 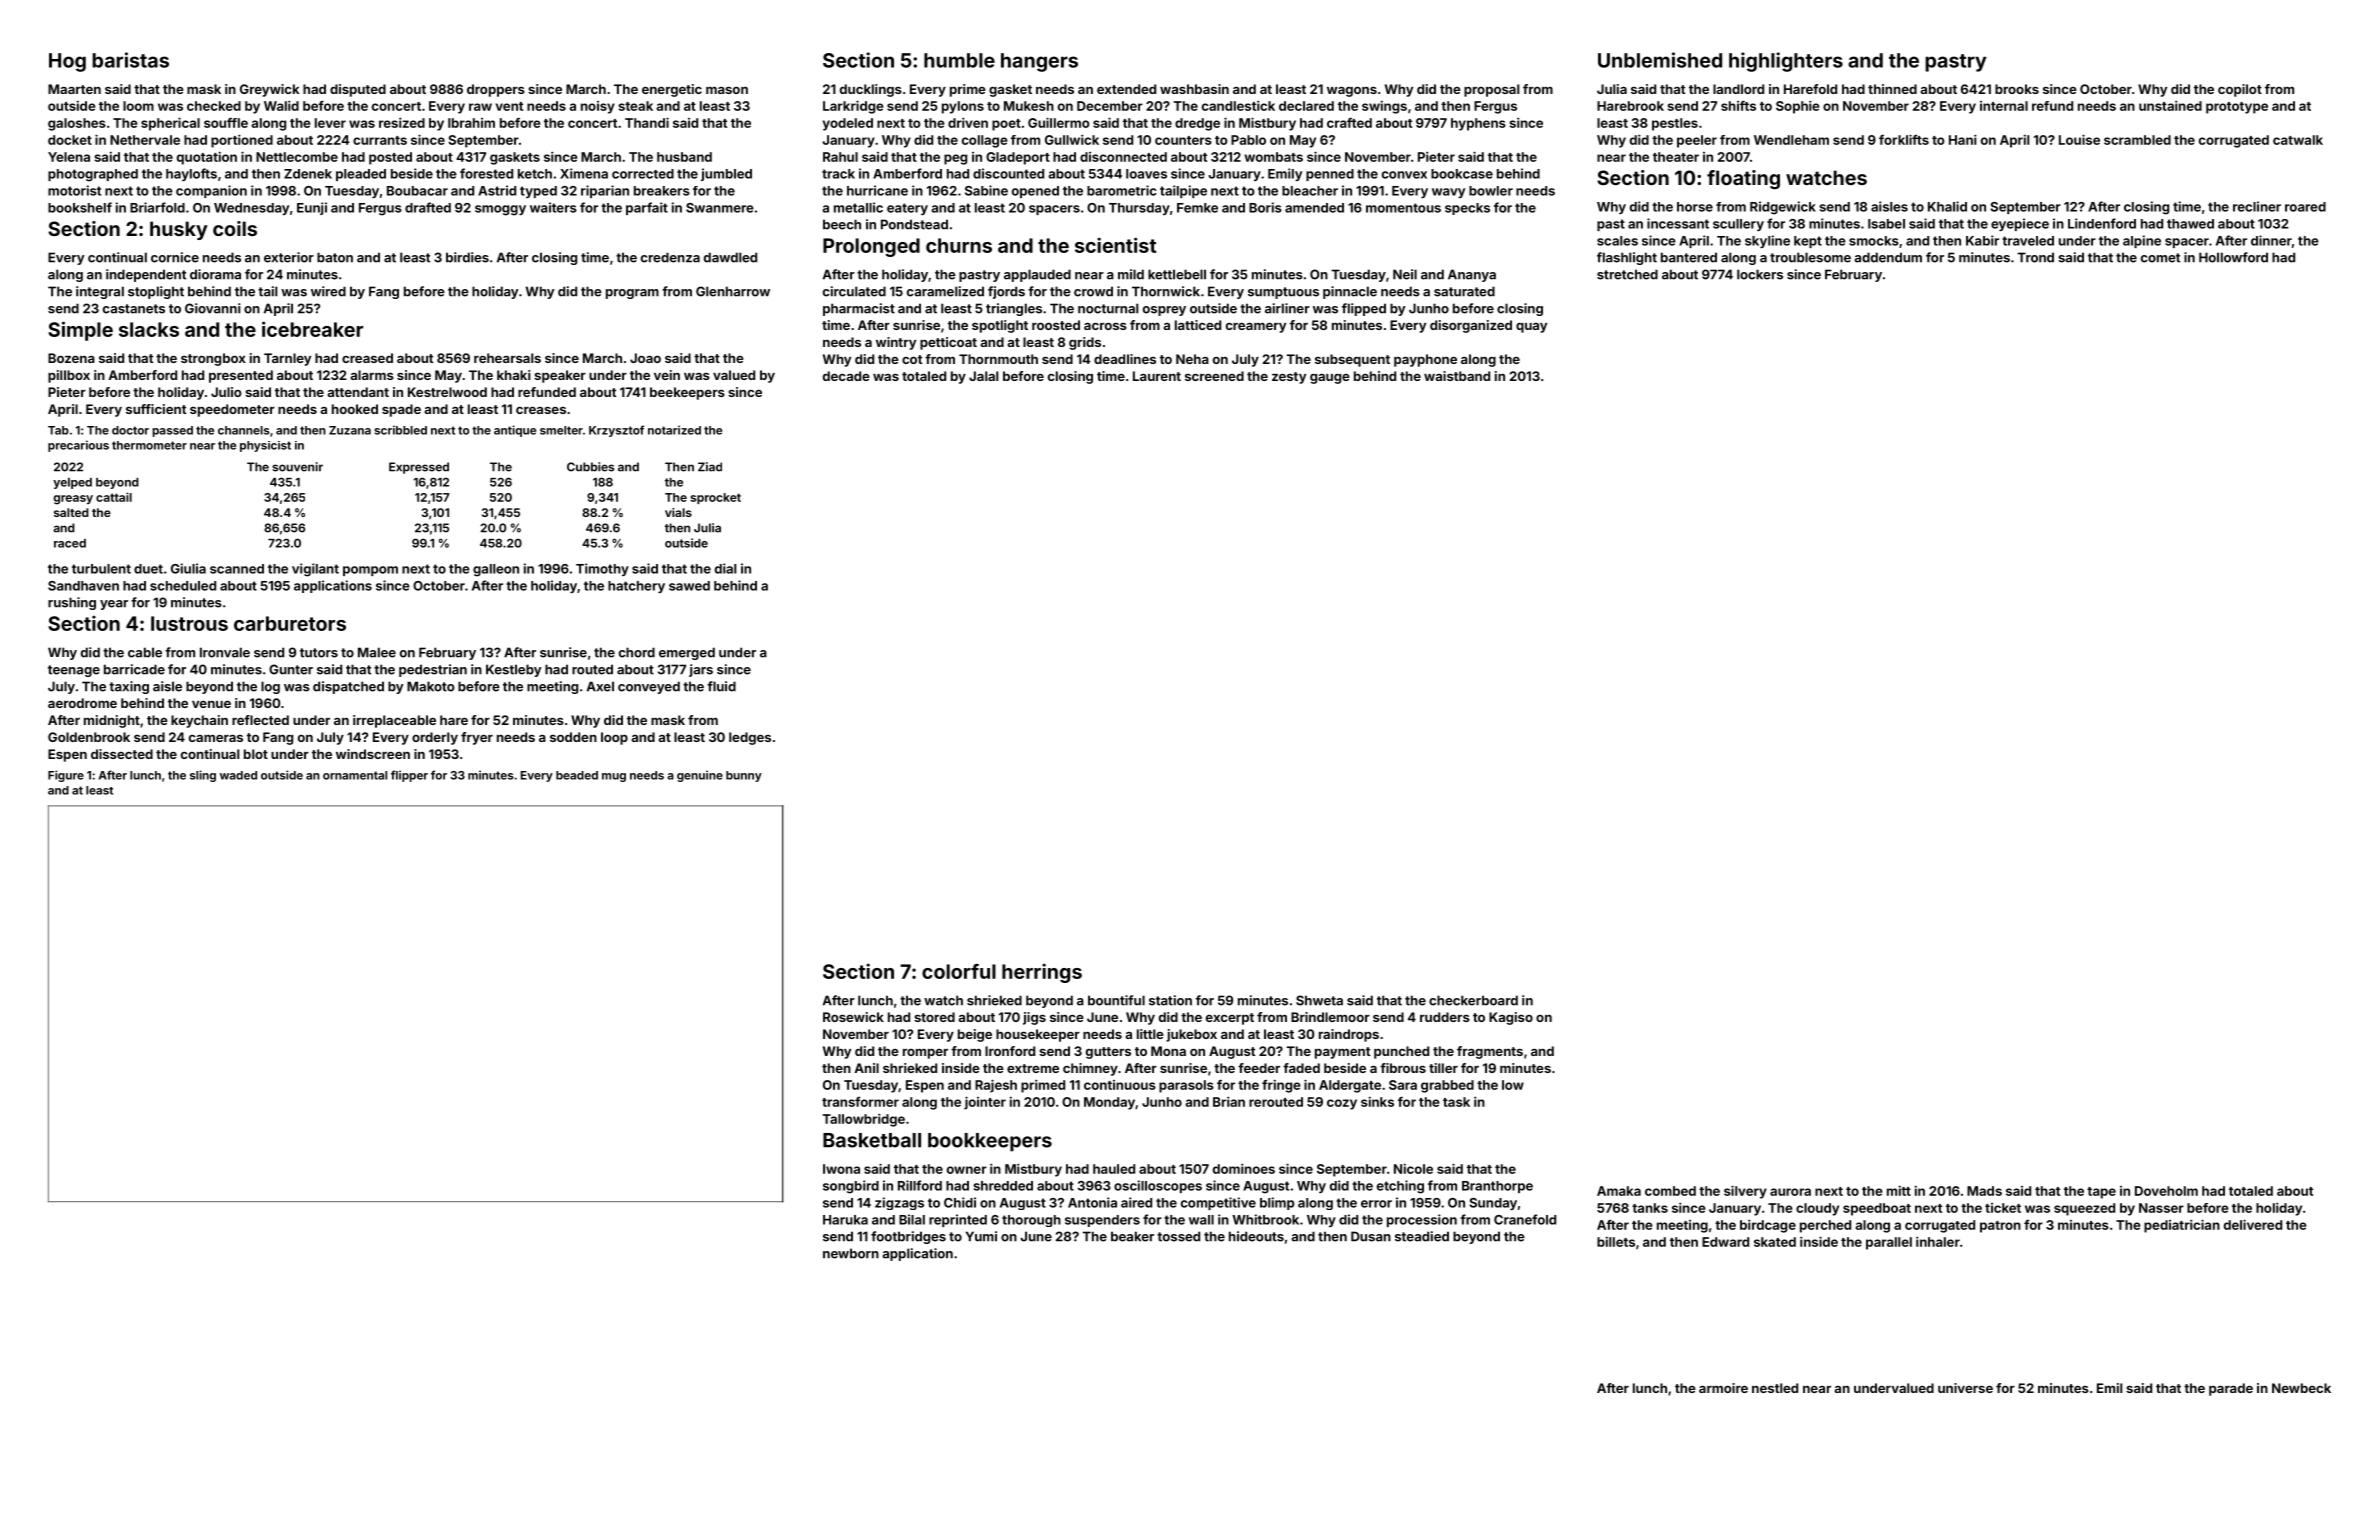 What do you see at coordinates (750, 738) in the document?
I see `ledges` at bounding box center [750, 738].
